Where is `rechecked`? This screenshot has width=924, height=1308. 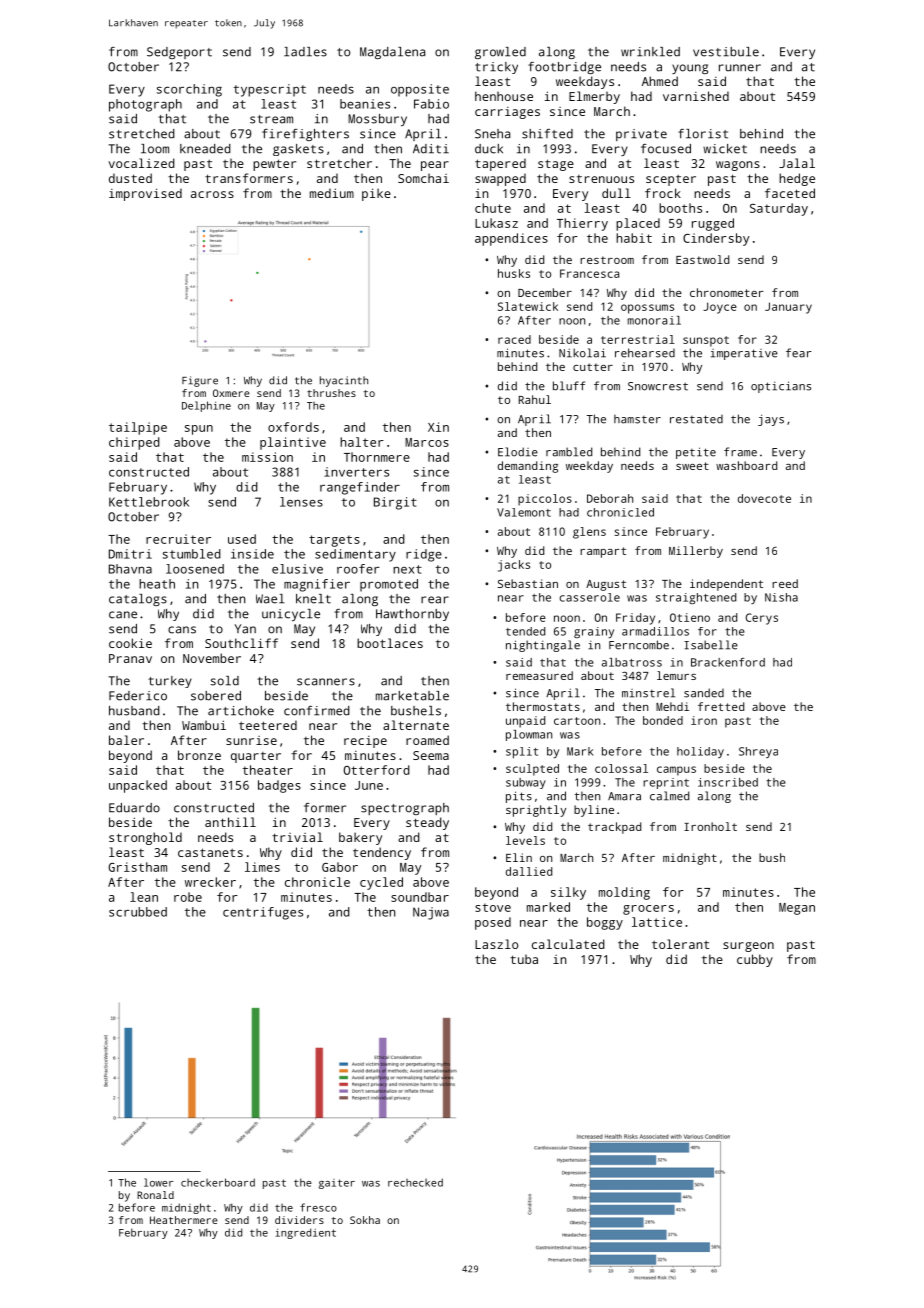 rechecked is located at coordinates (415, 1182).
